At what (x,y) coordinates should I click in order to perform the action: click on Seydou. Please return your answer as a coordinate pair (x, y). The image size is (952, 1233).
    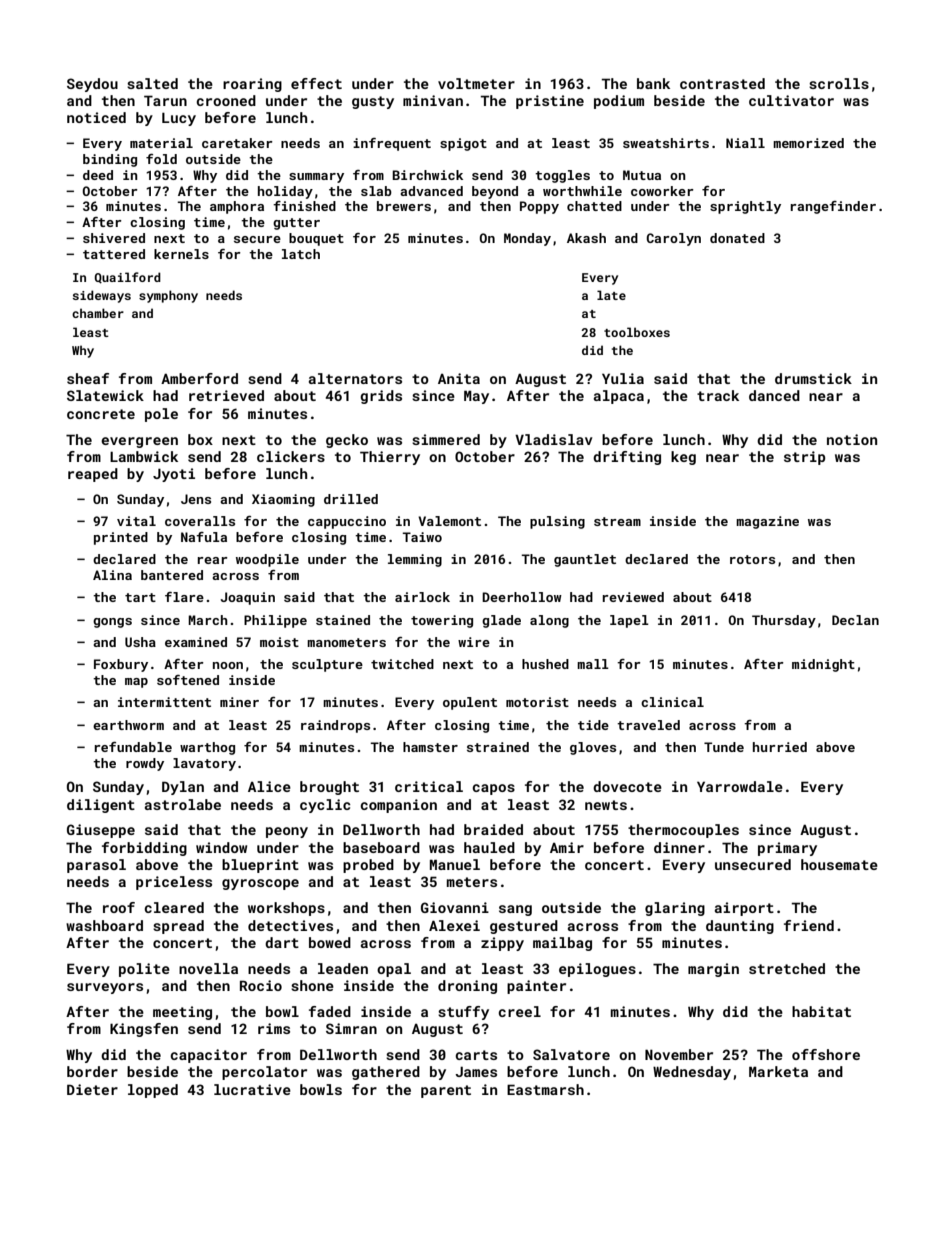
    Looking at the image, I should click on (92, 85).
